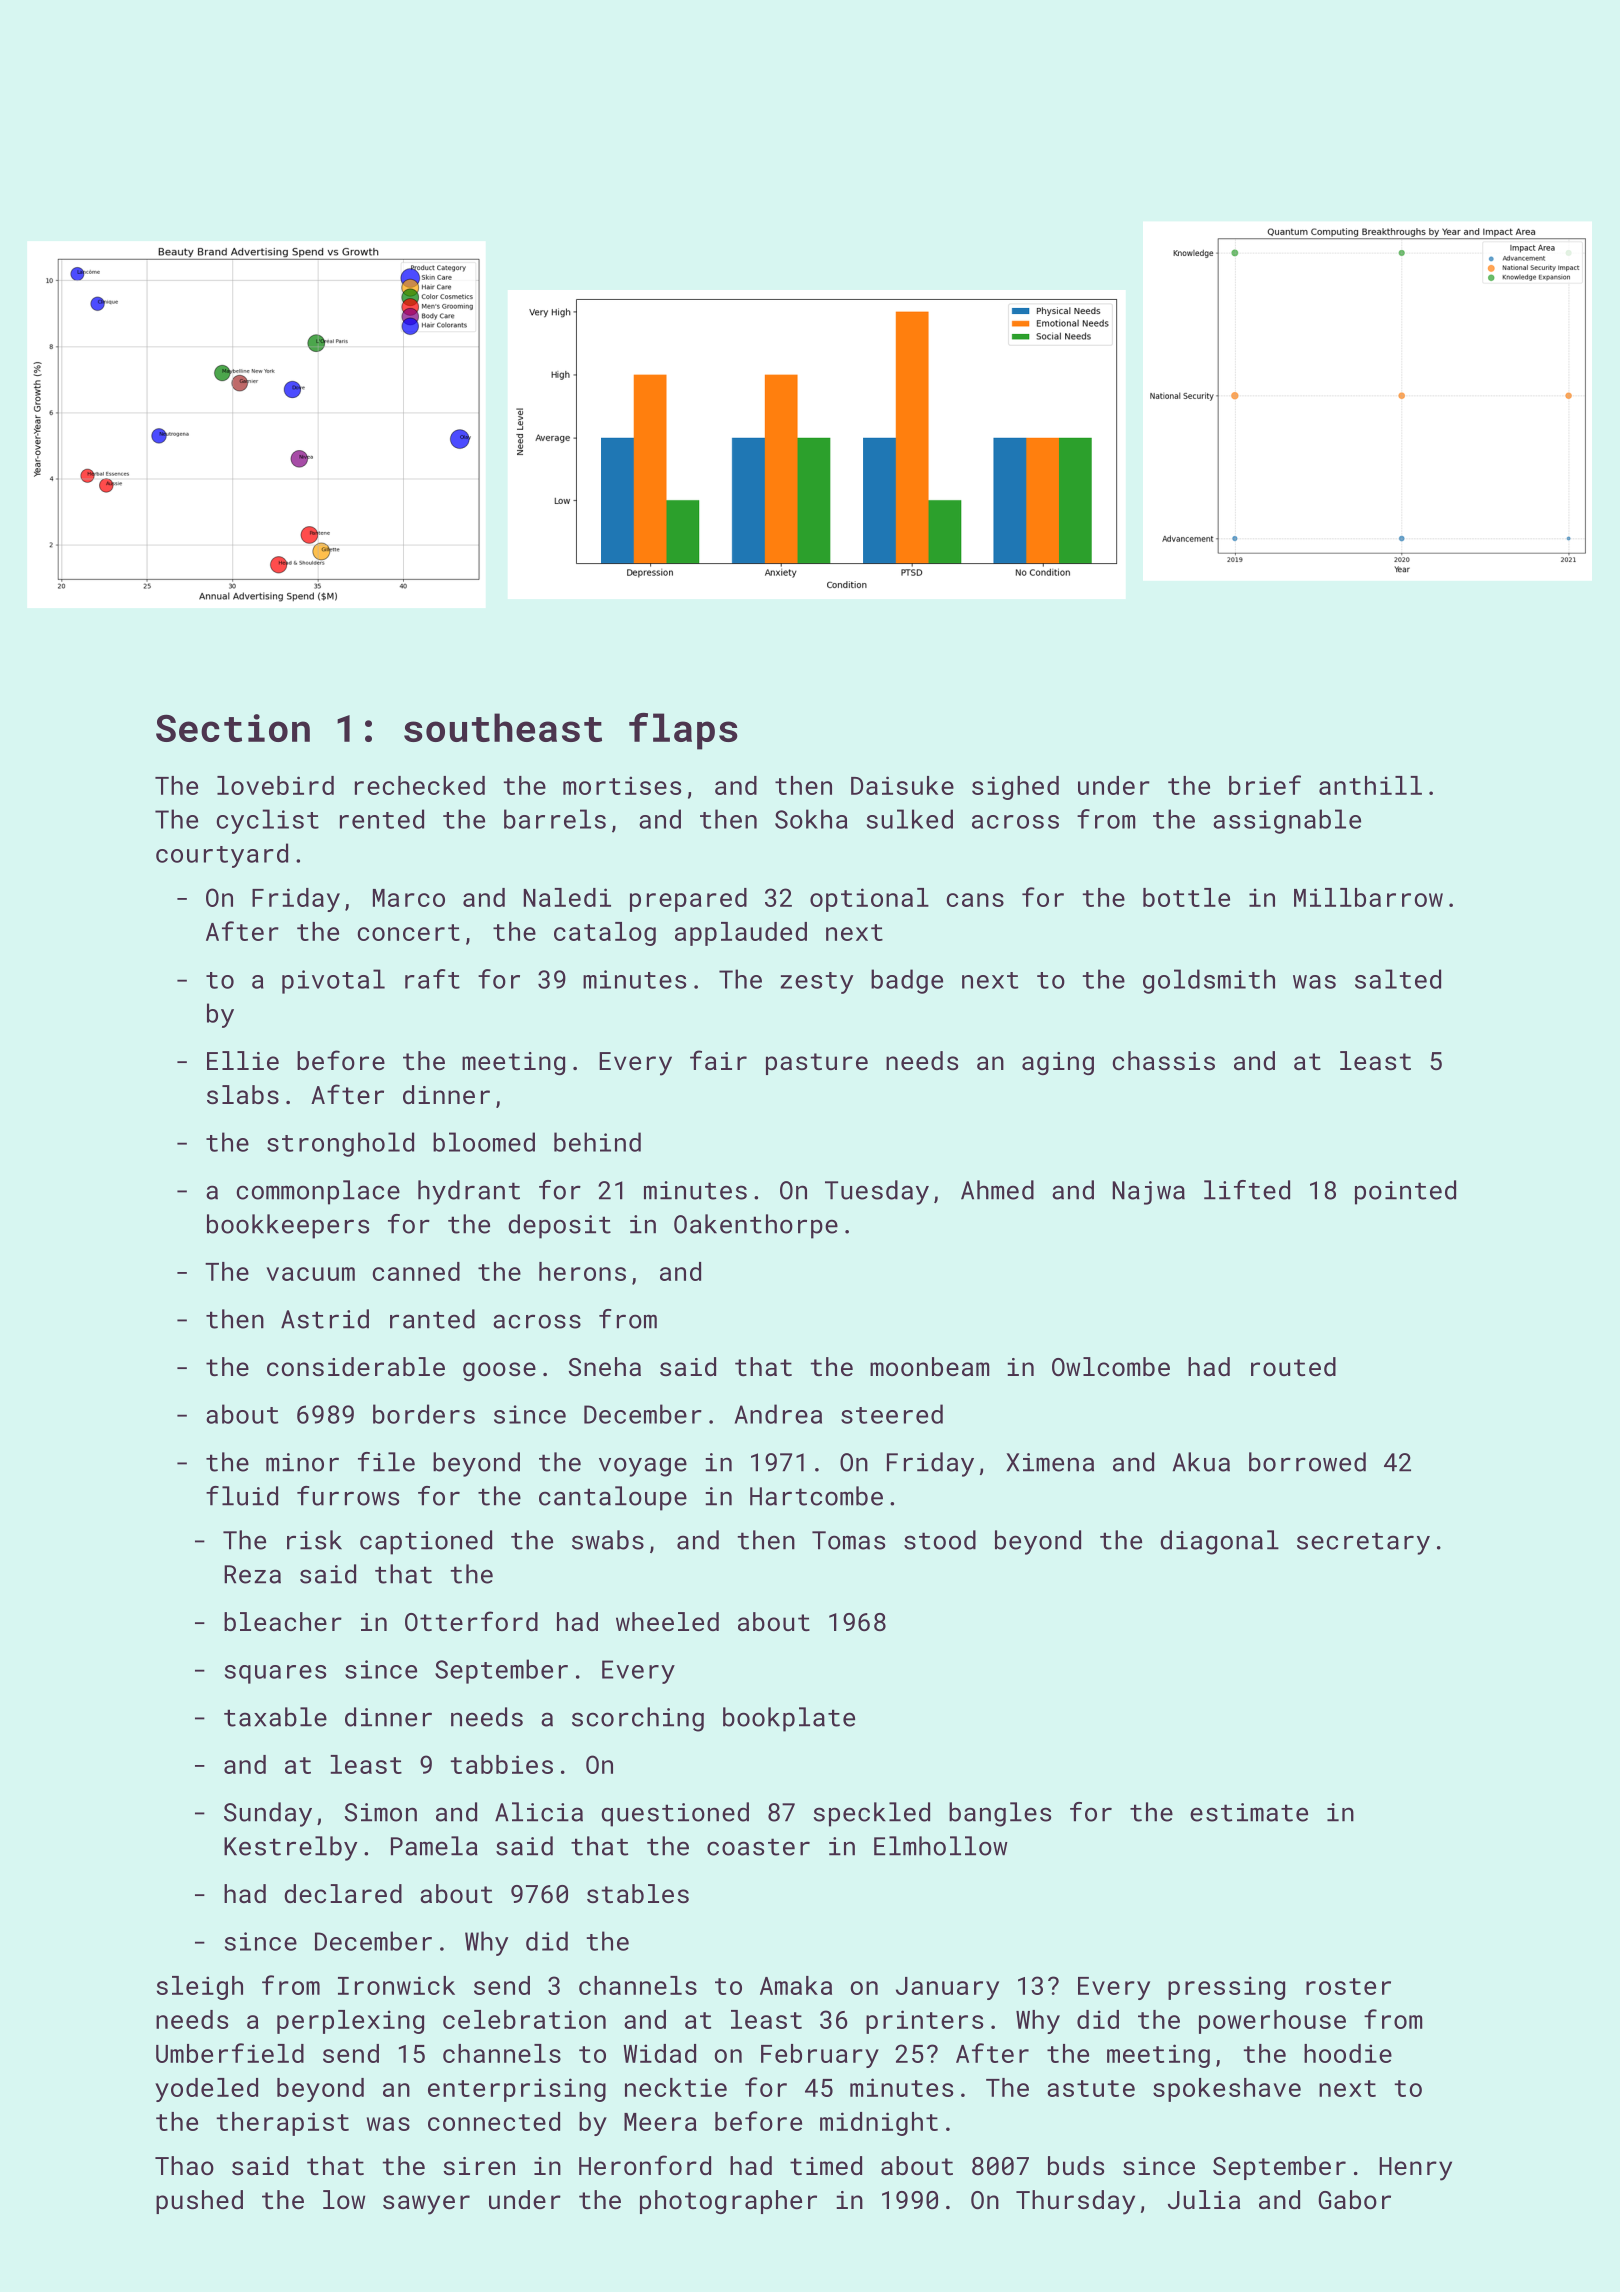  Describe the element at coordinates (910, 819) in the screenshot. I see `sulked` at that location.
